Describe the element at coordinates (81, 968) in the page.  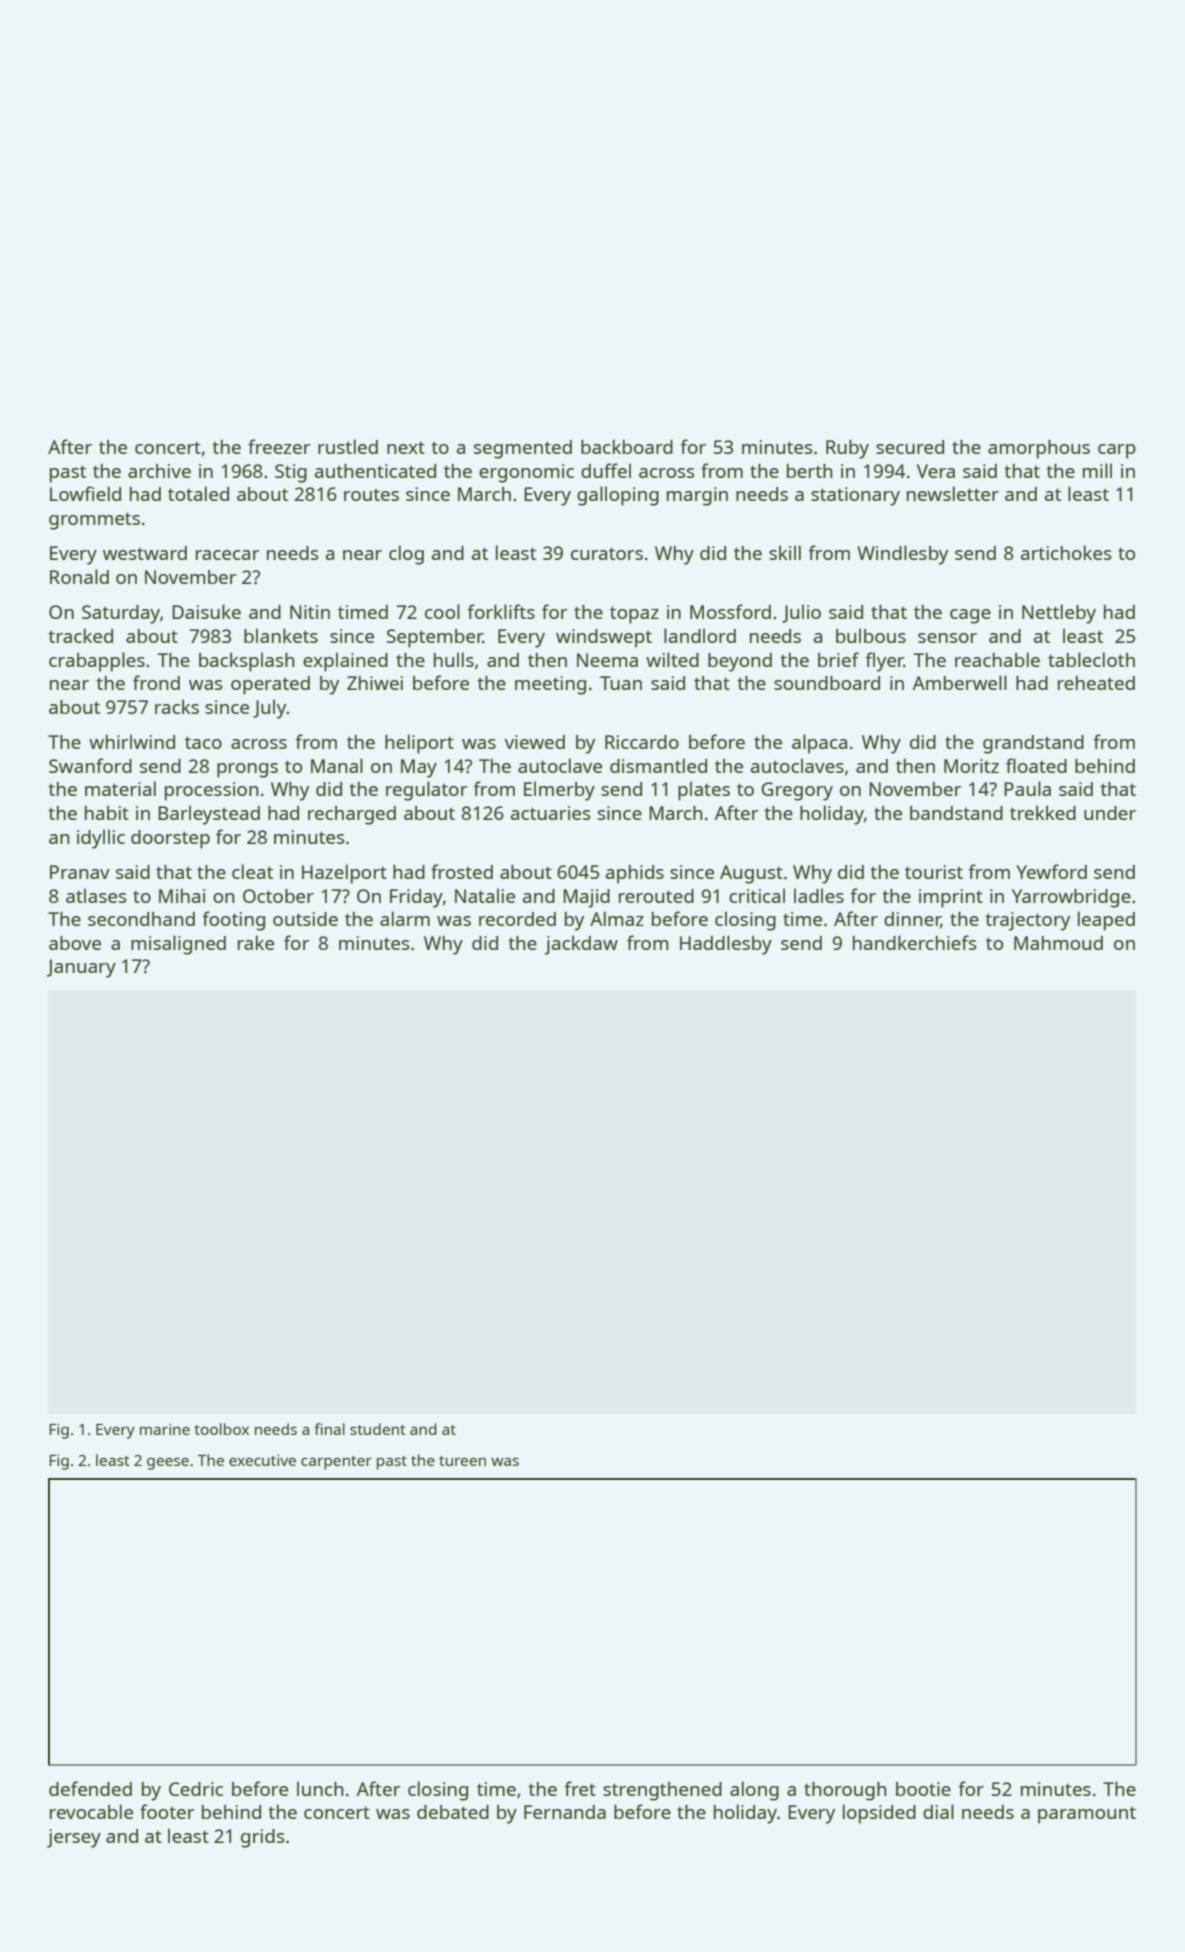
I see `January` at that location.
